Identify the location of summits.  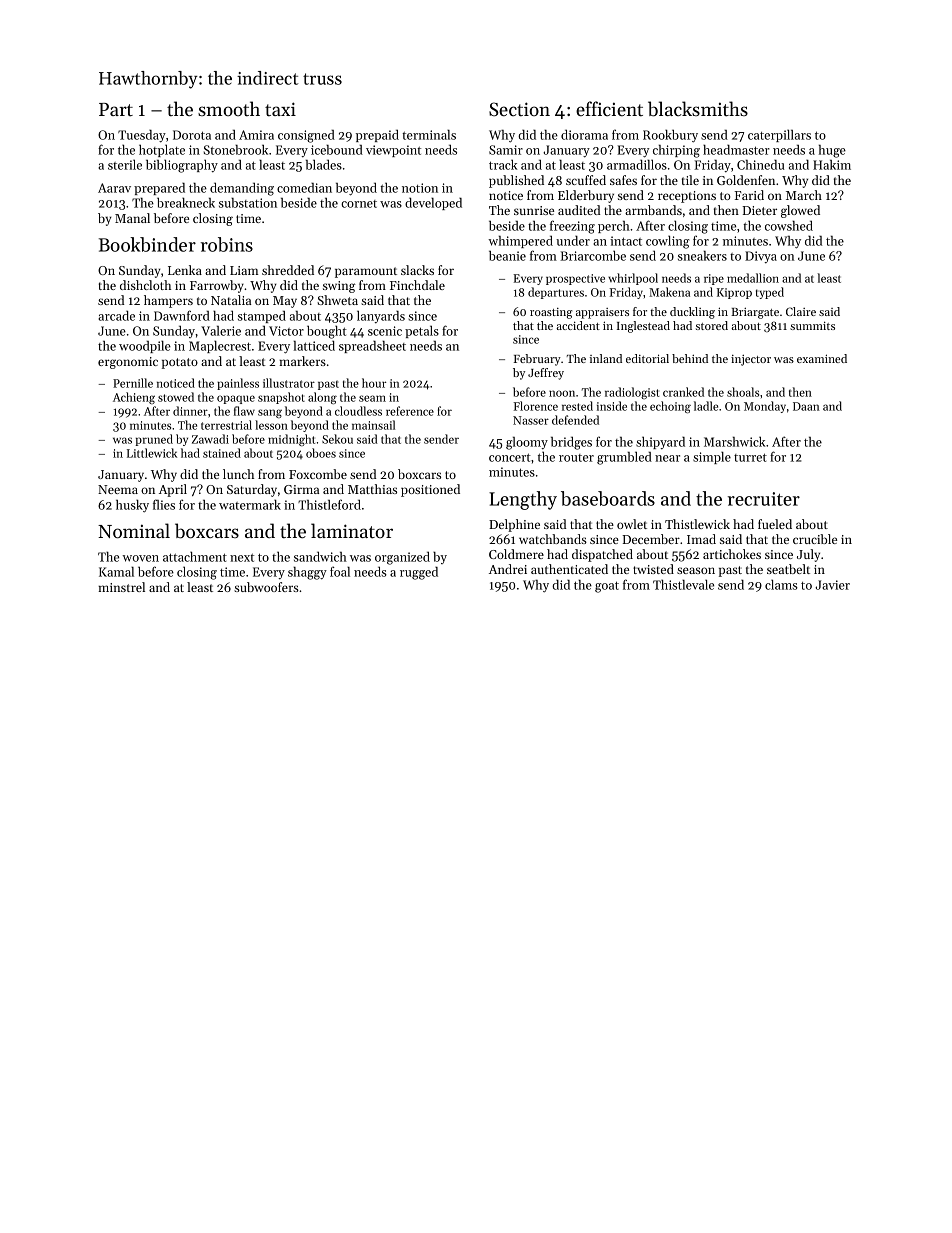
(812, 325).
